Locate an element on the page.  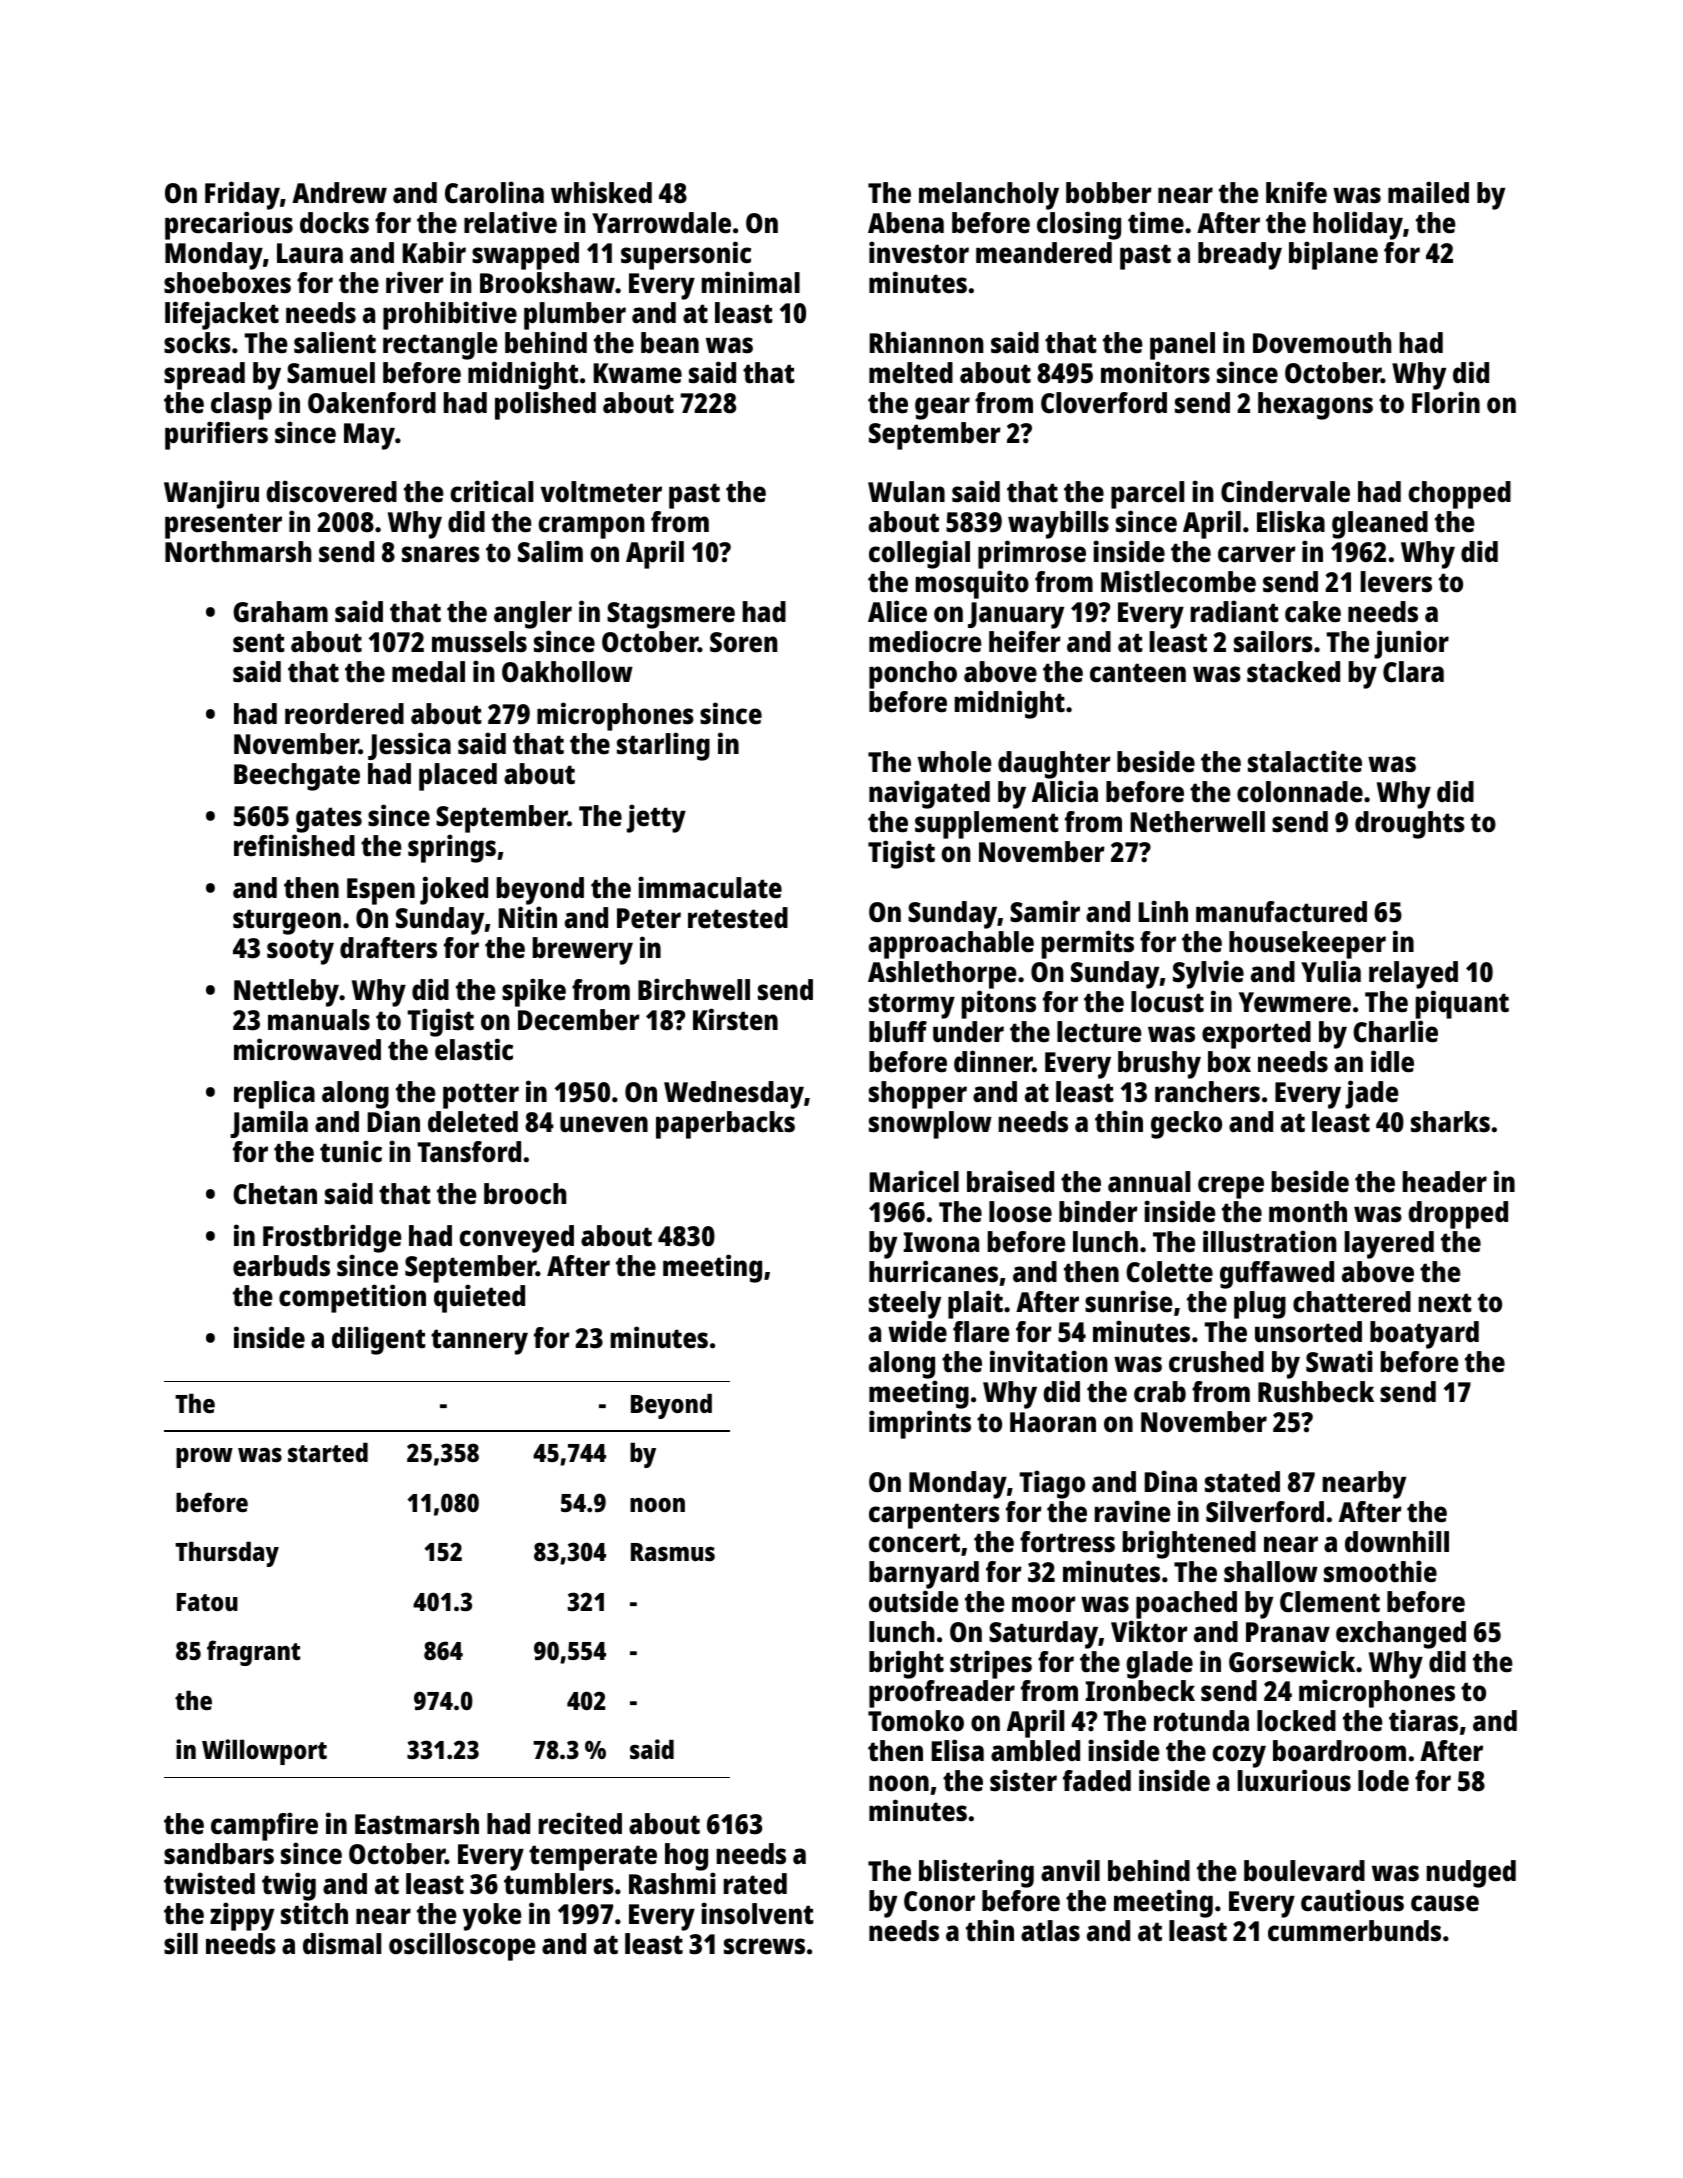
downhill is located at coordinates (1397, 1541).
